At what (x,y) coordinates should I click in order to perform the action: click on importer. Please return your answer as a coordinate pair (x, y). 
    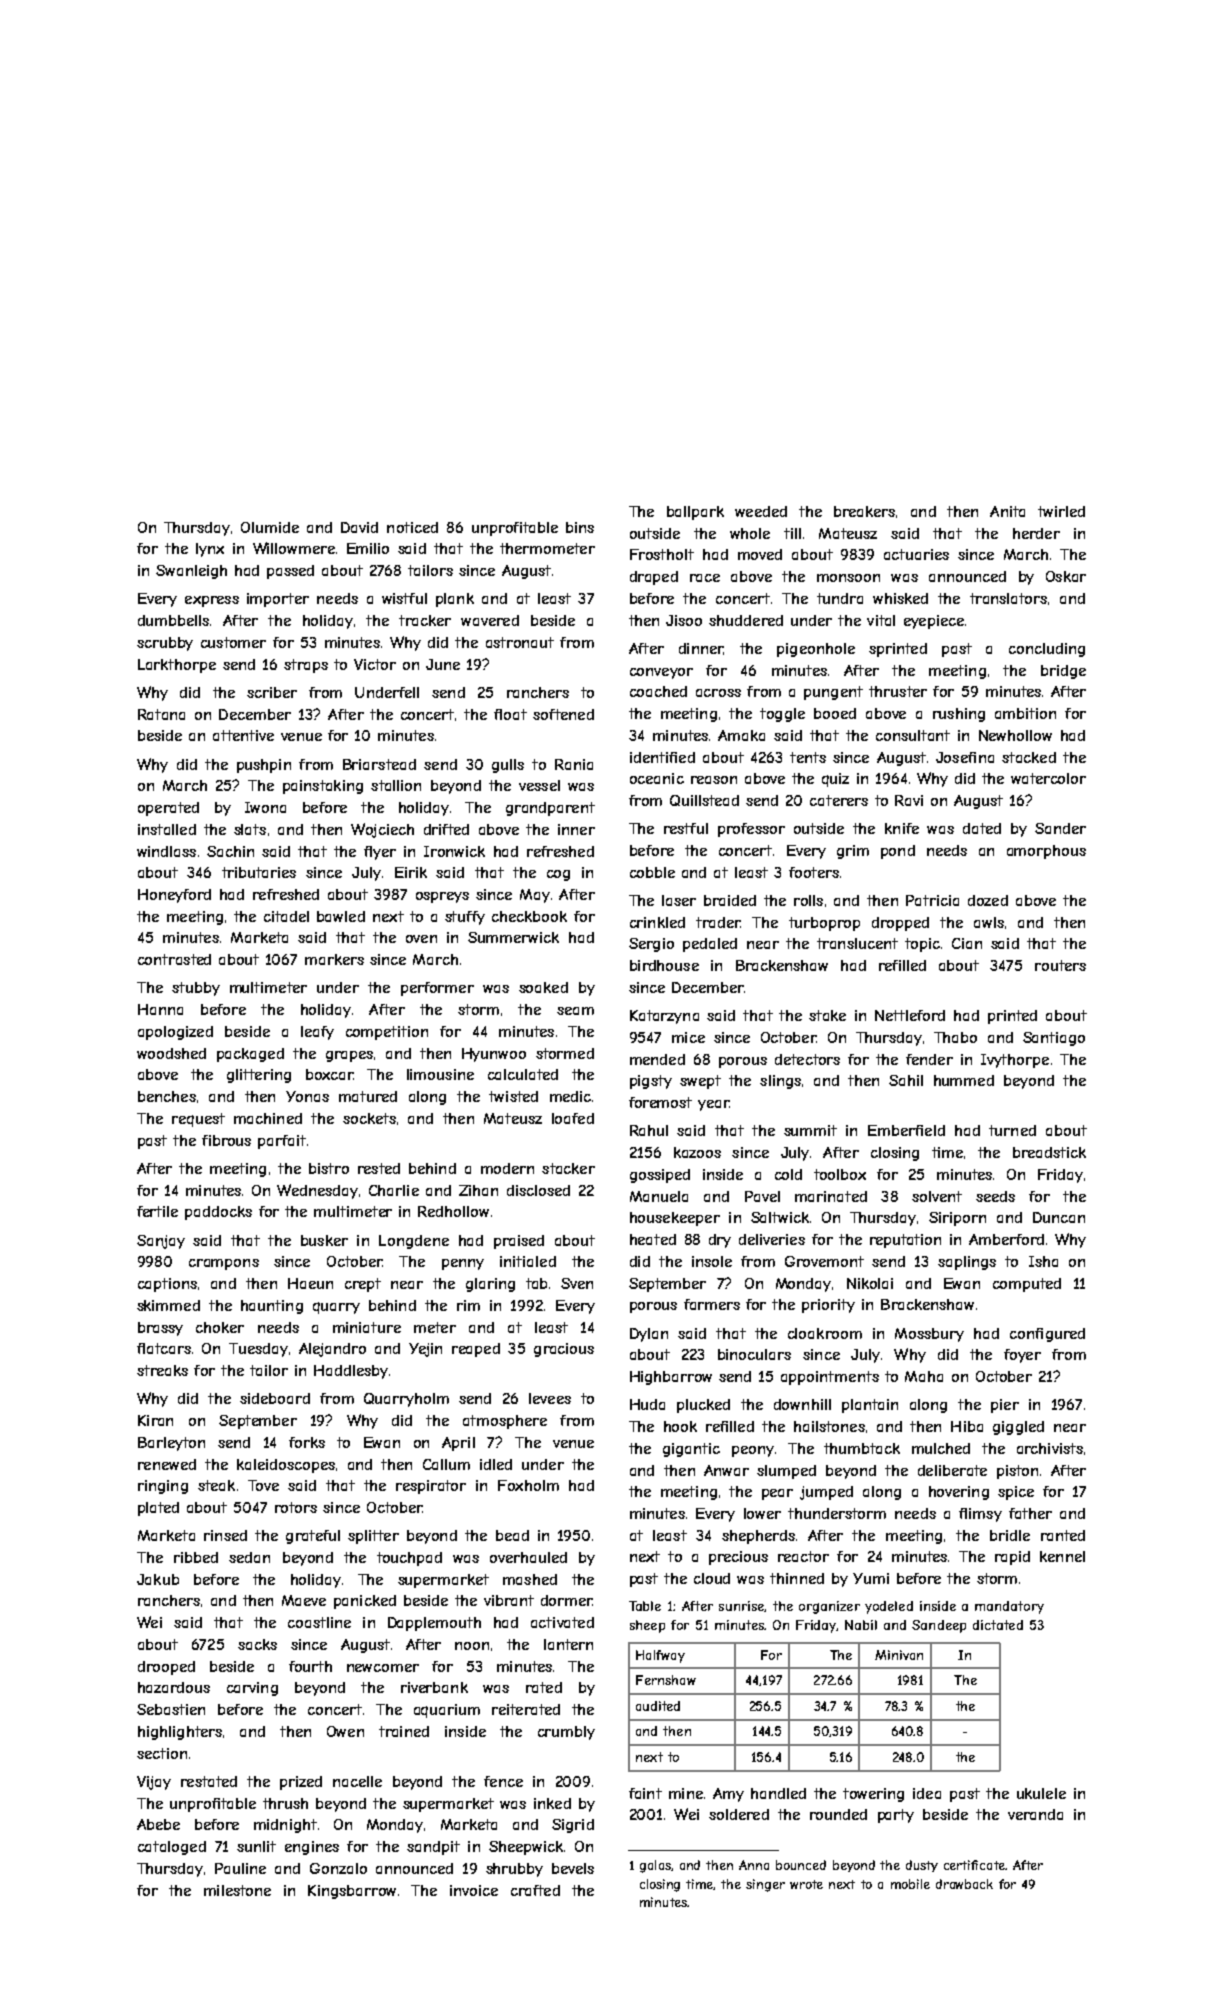
    Looking at the image, I should click on (278, 600).
